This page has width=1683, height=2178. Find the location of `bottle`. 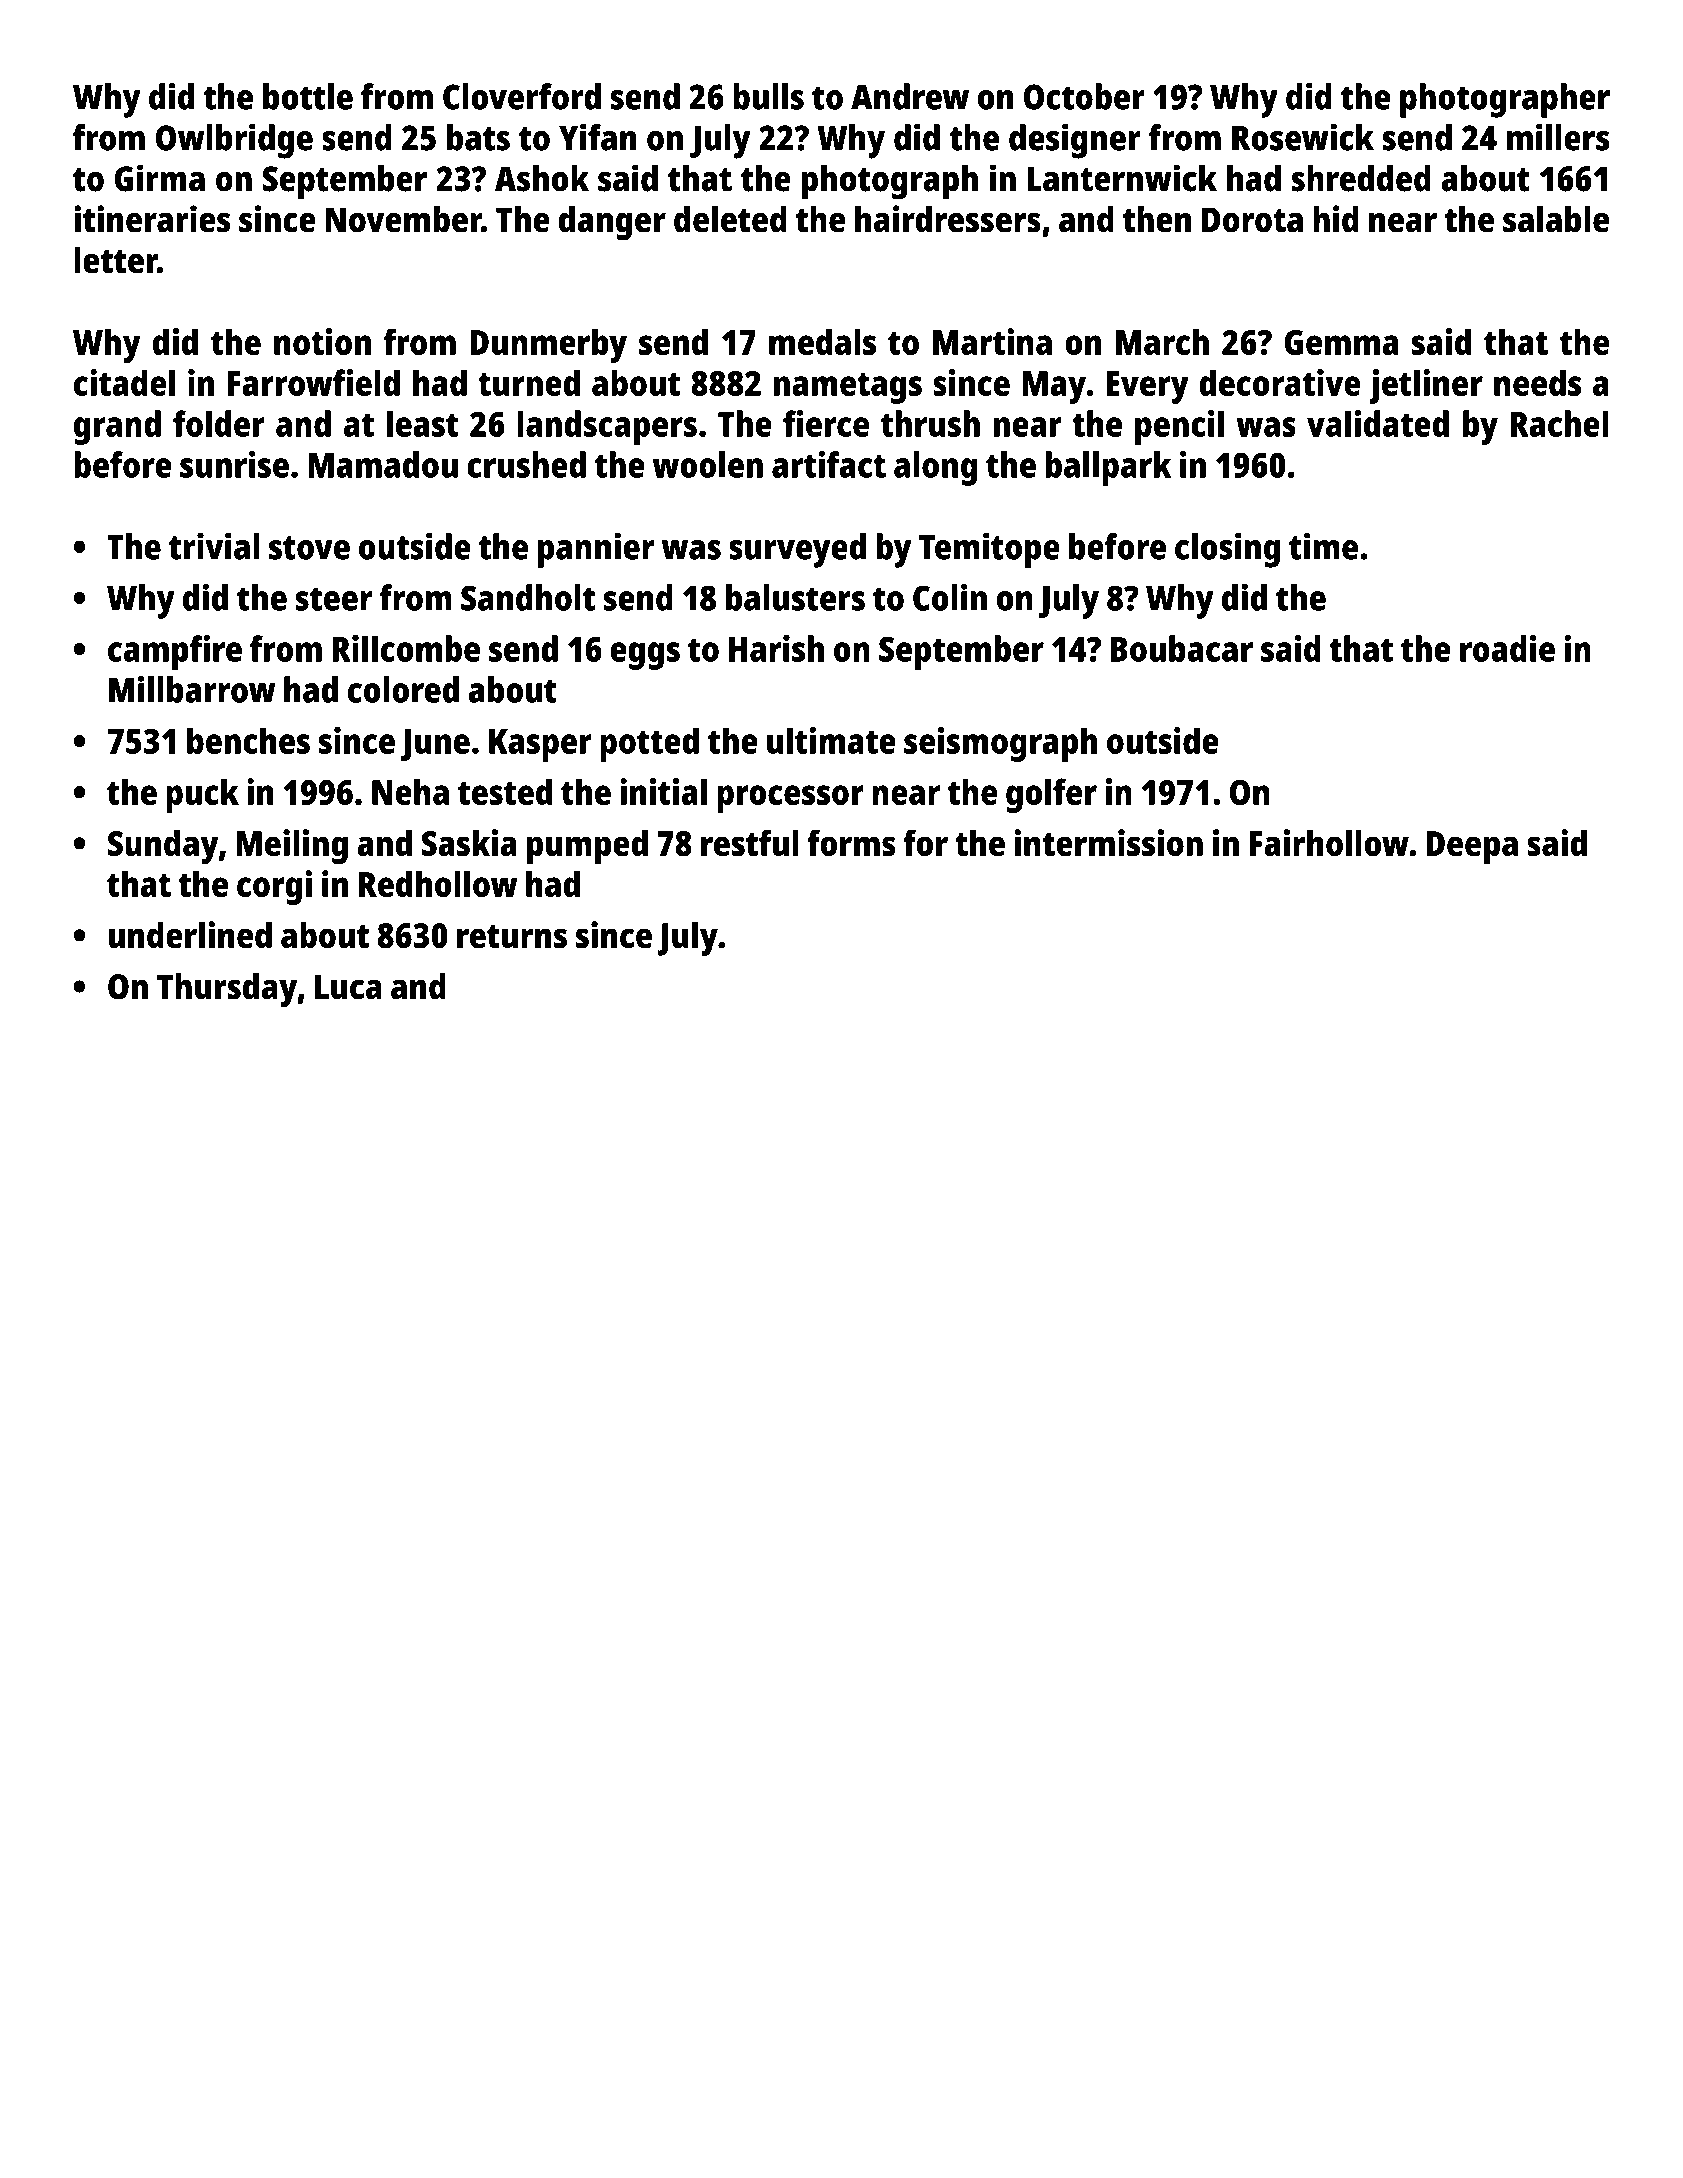

bottle is located at coordinates (308, 96).
